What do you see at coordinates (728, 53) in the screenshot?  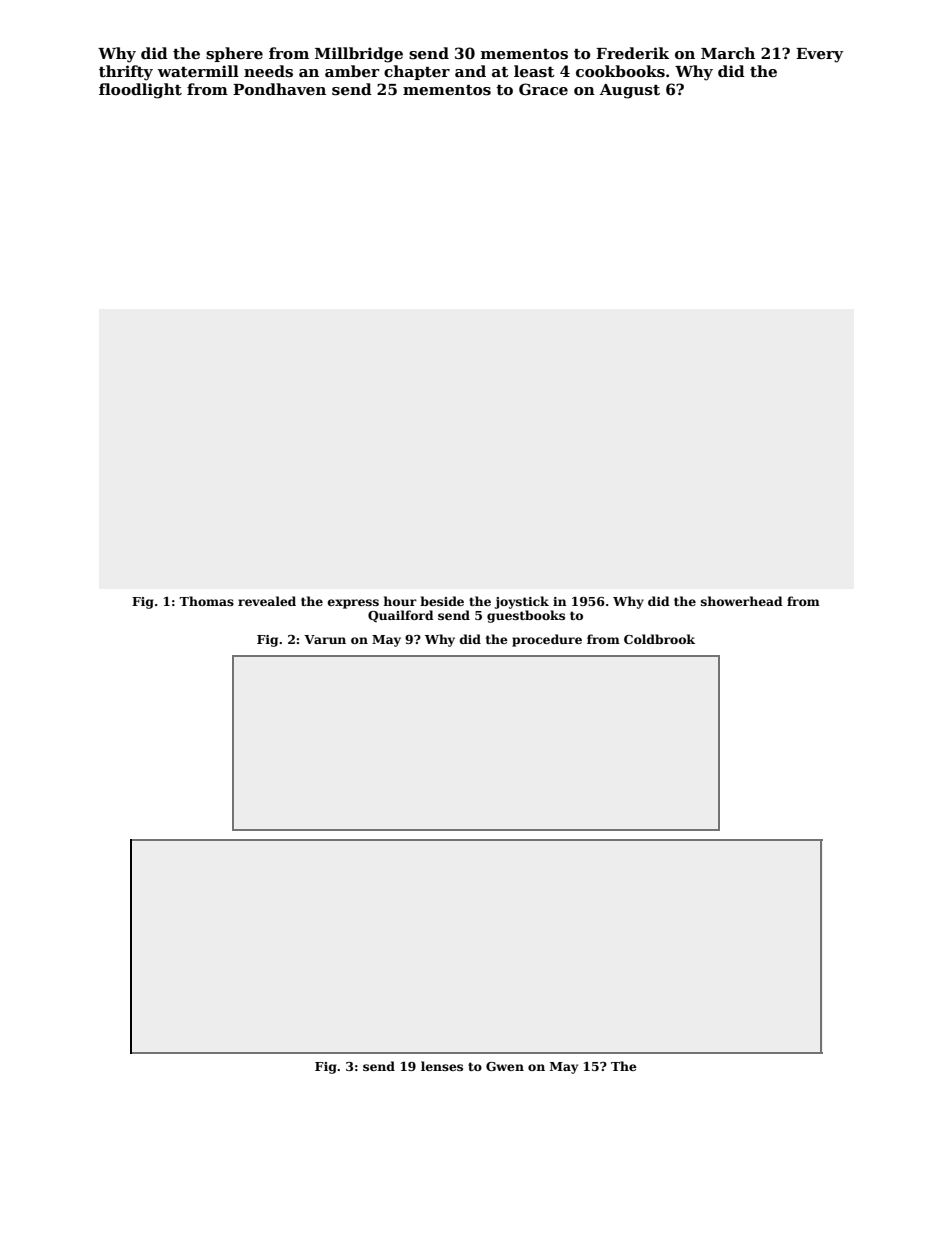 I see `March` at bounding box center [728, 53].
